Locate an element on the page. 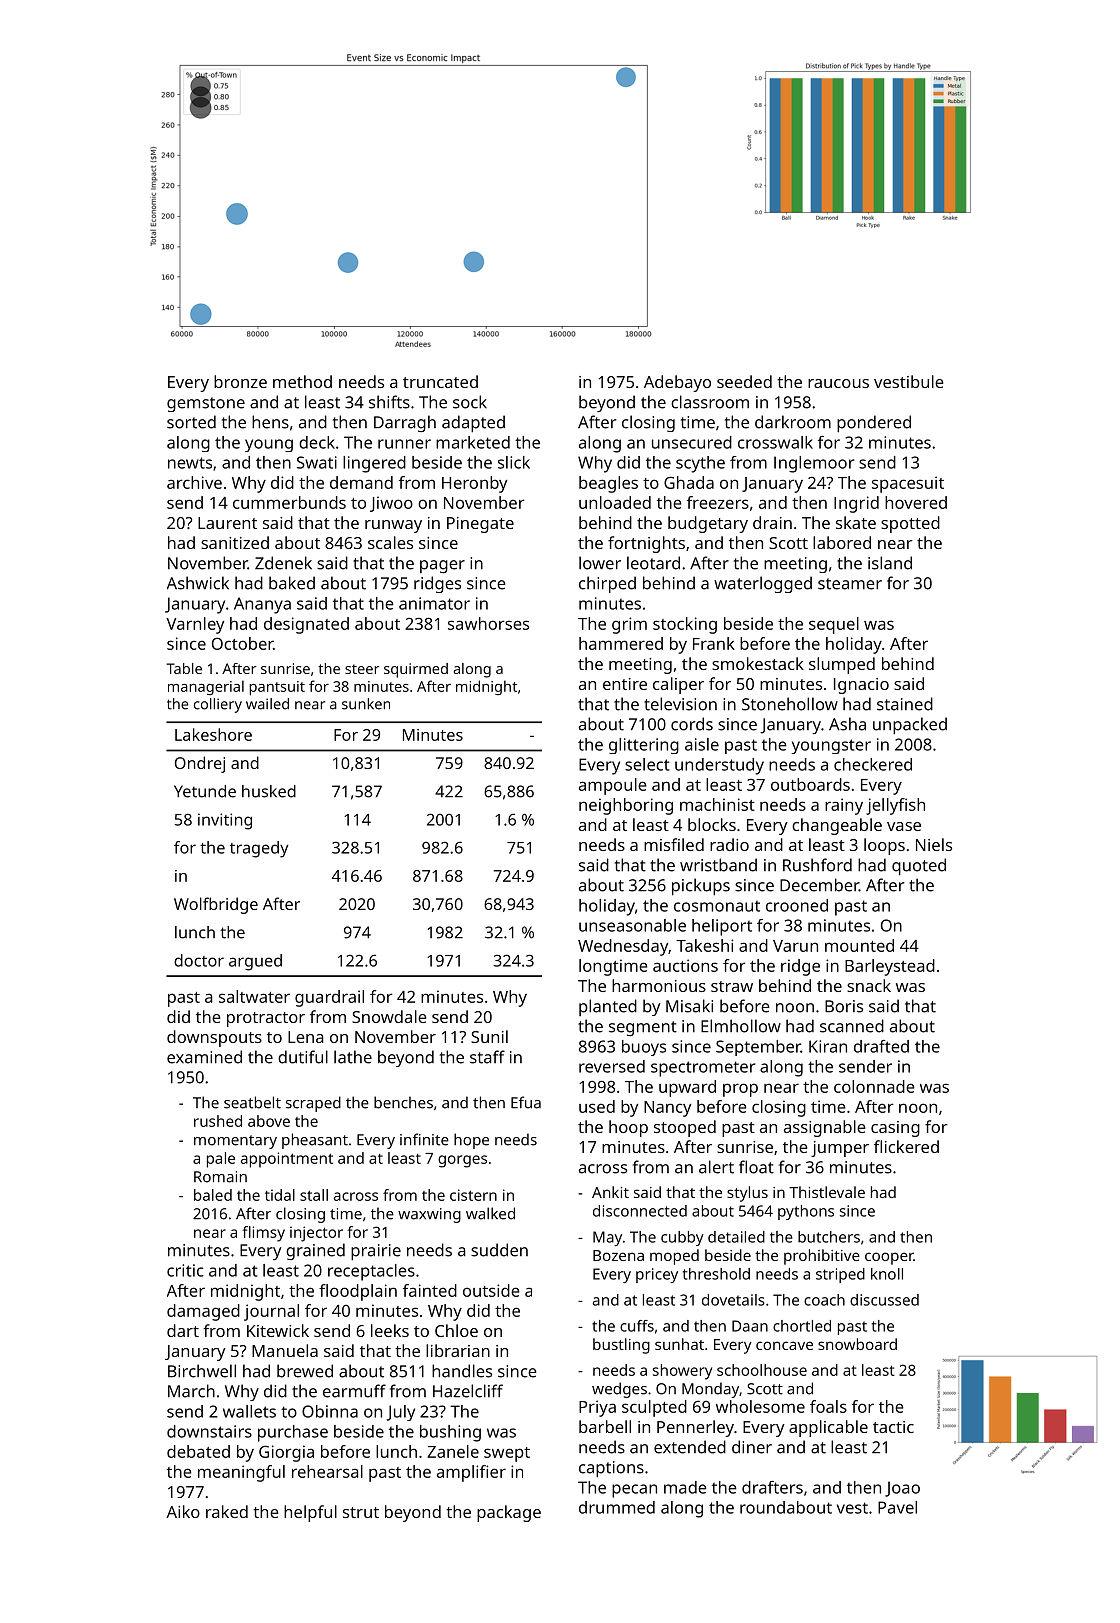 The height and width of the document is (1623, 1120). benches is located at coordinates (403, 1102).
